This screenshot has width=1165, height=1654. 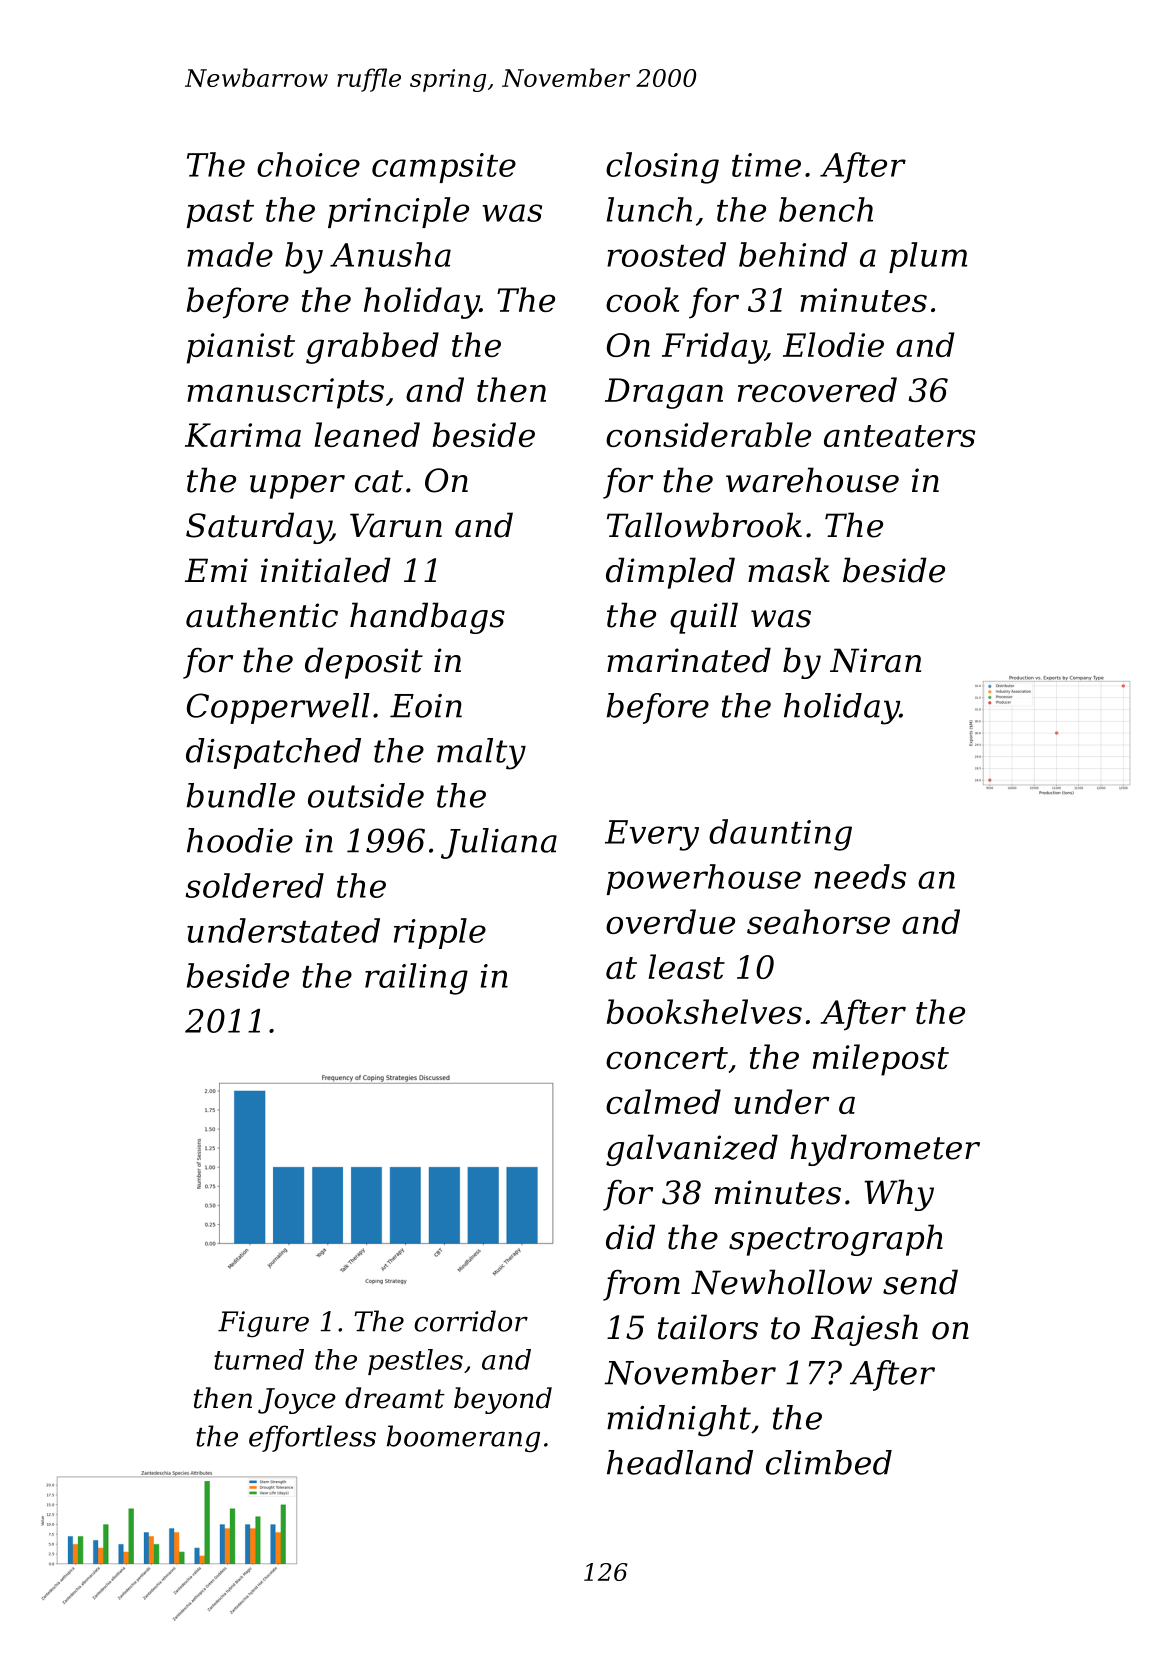 What do you see at coordinates (240, 840) in the screenshot?
I see `hoodie` at bounding box center [240, 840].
